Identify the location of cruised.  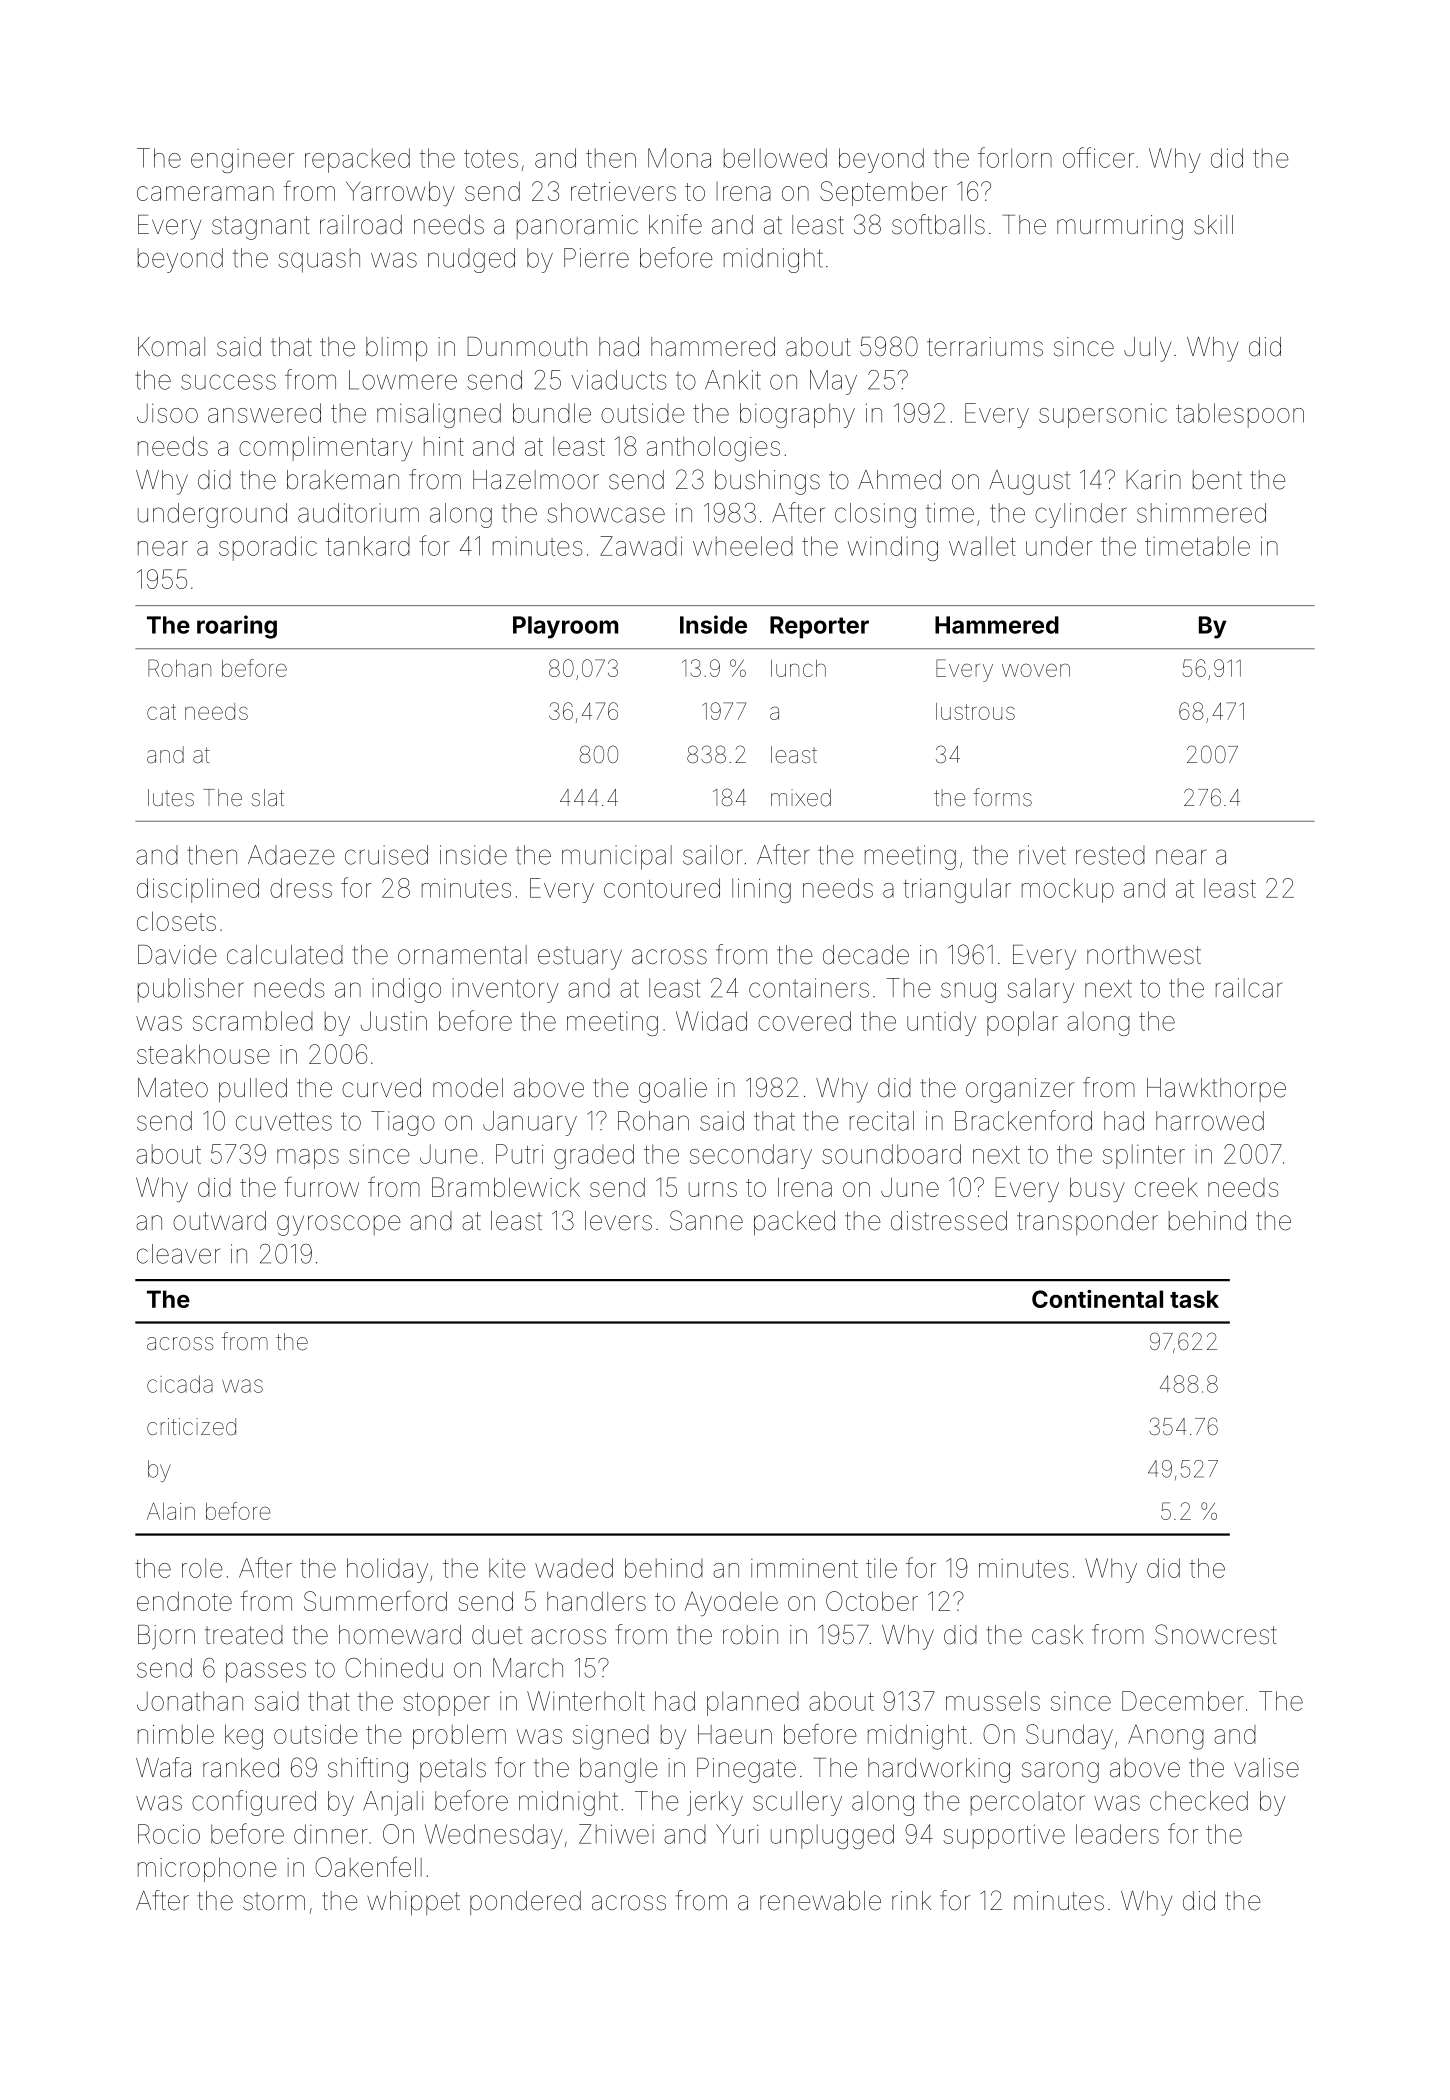
(386, 855).
